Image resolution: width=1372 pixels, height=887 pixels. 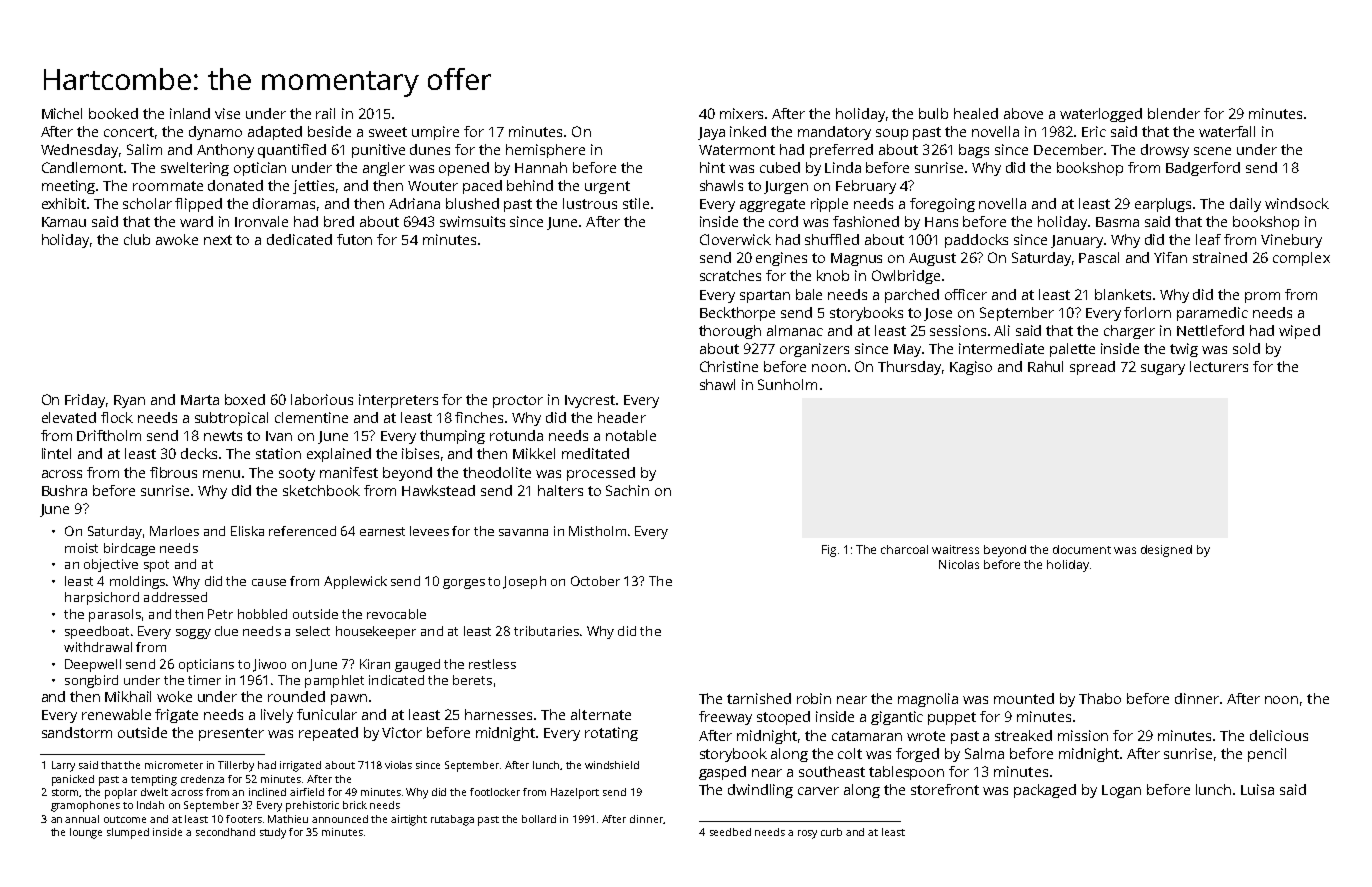 I want to click on lecturers, so click(x=1219, y=366).
